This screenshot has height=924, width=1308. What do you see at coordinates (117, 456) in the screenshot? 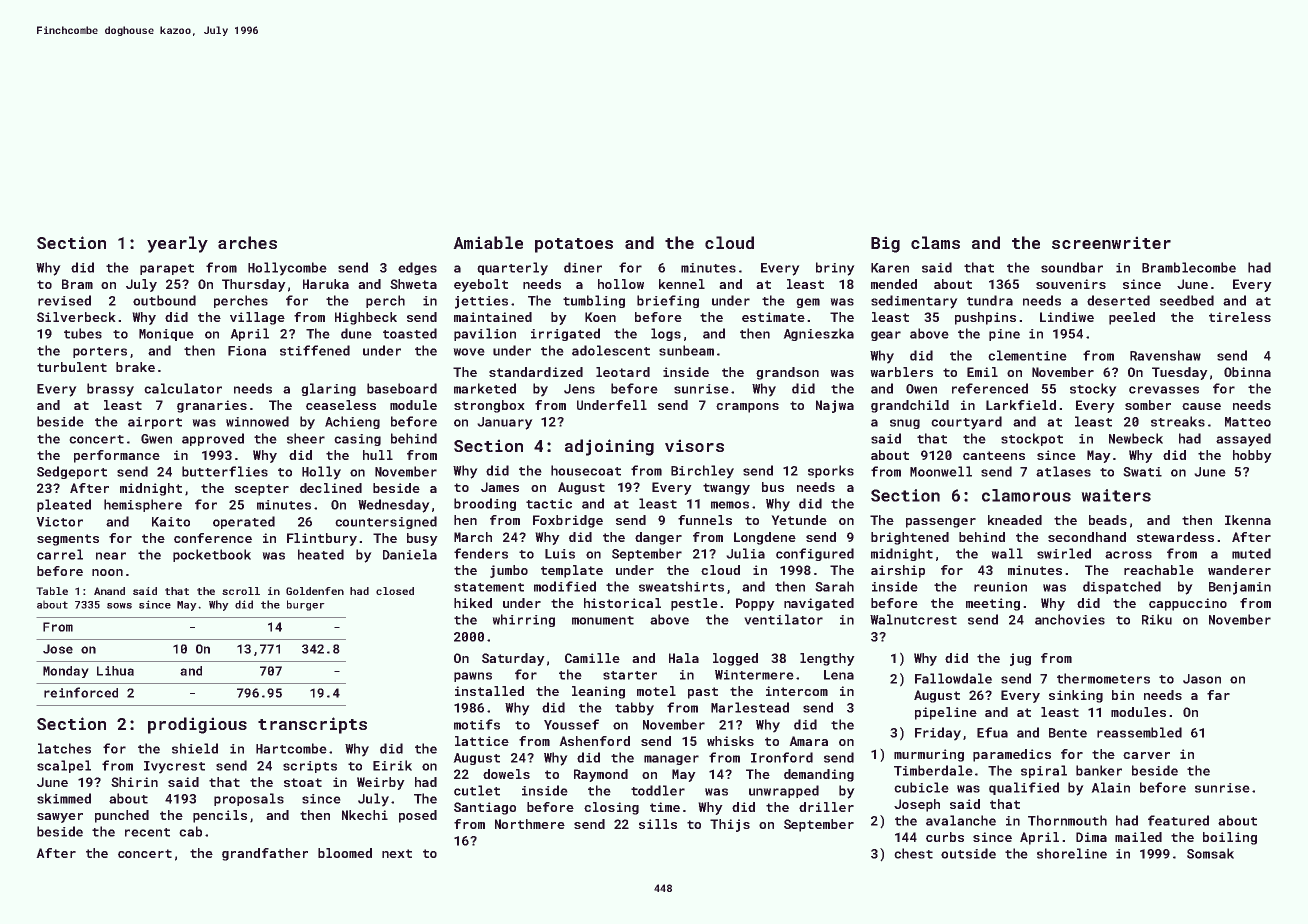
I see `performance` at bounding box center [117, 456].
